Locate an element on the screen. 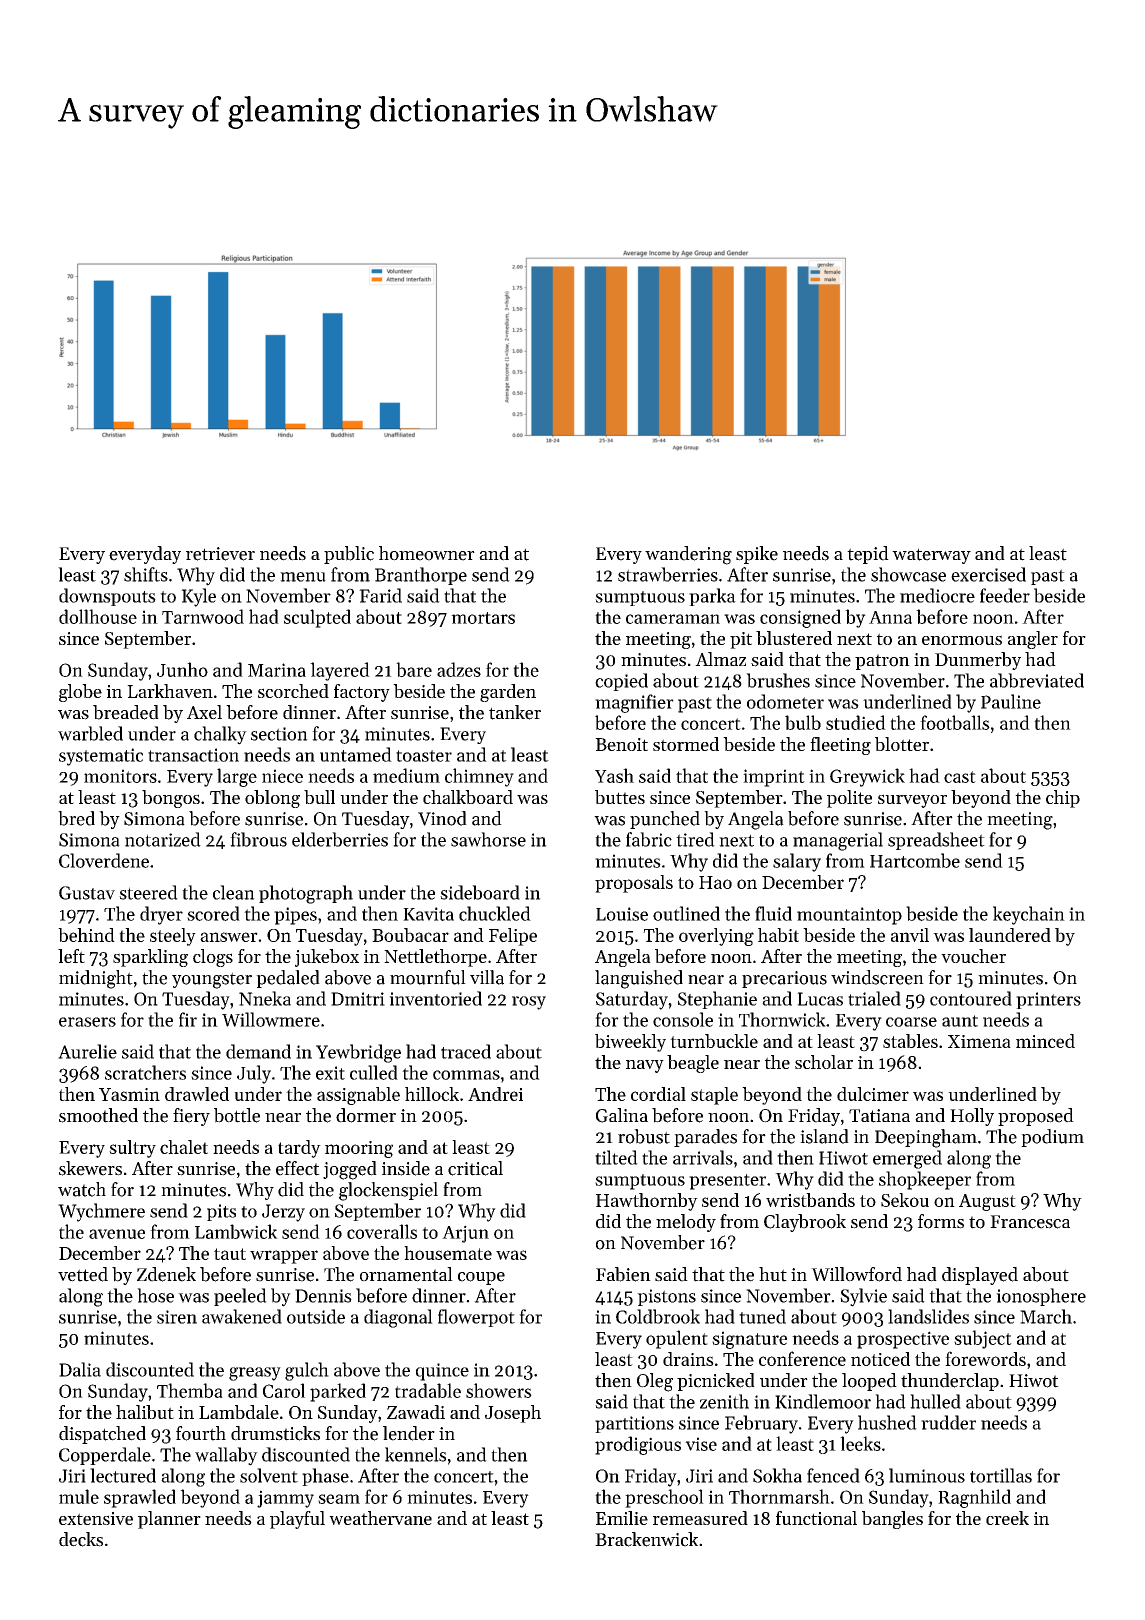 The width and height of the screenshot is (1145, 1620). mournful is located at coordinates (428, 977).
